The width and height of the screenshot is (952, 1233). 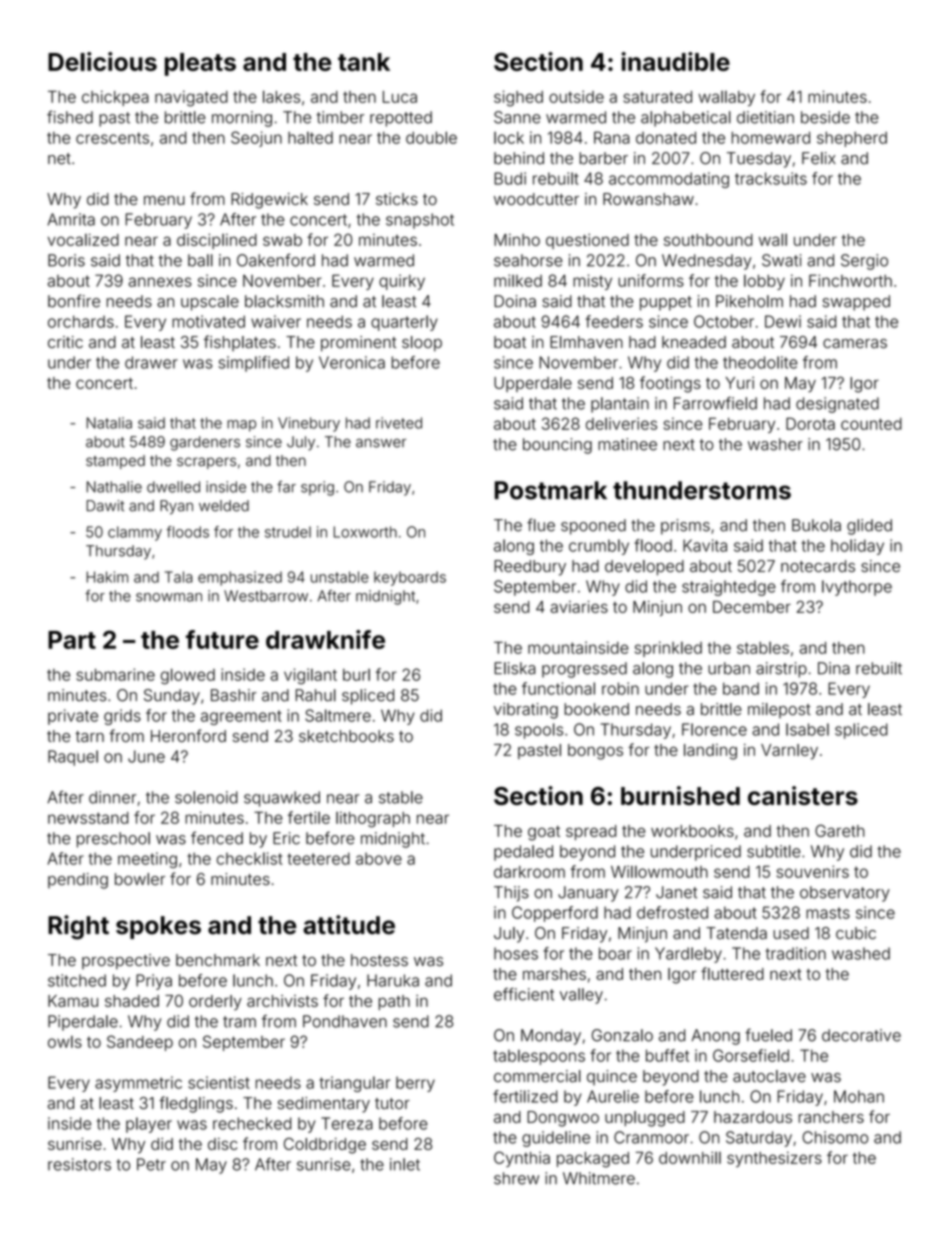 What do you see at coordinates (79, 1164) in the screenshot?
I see `resistors` at bounding box center [79, 1164].
